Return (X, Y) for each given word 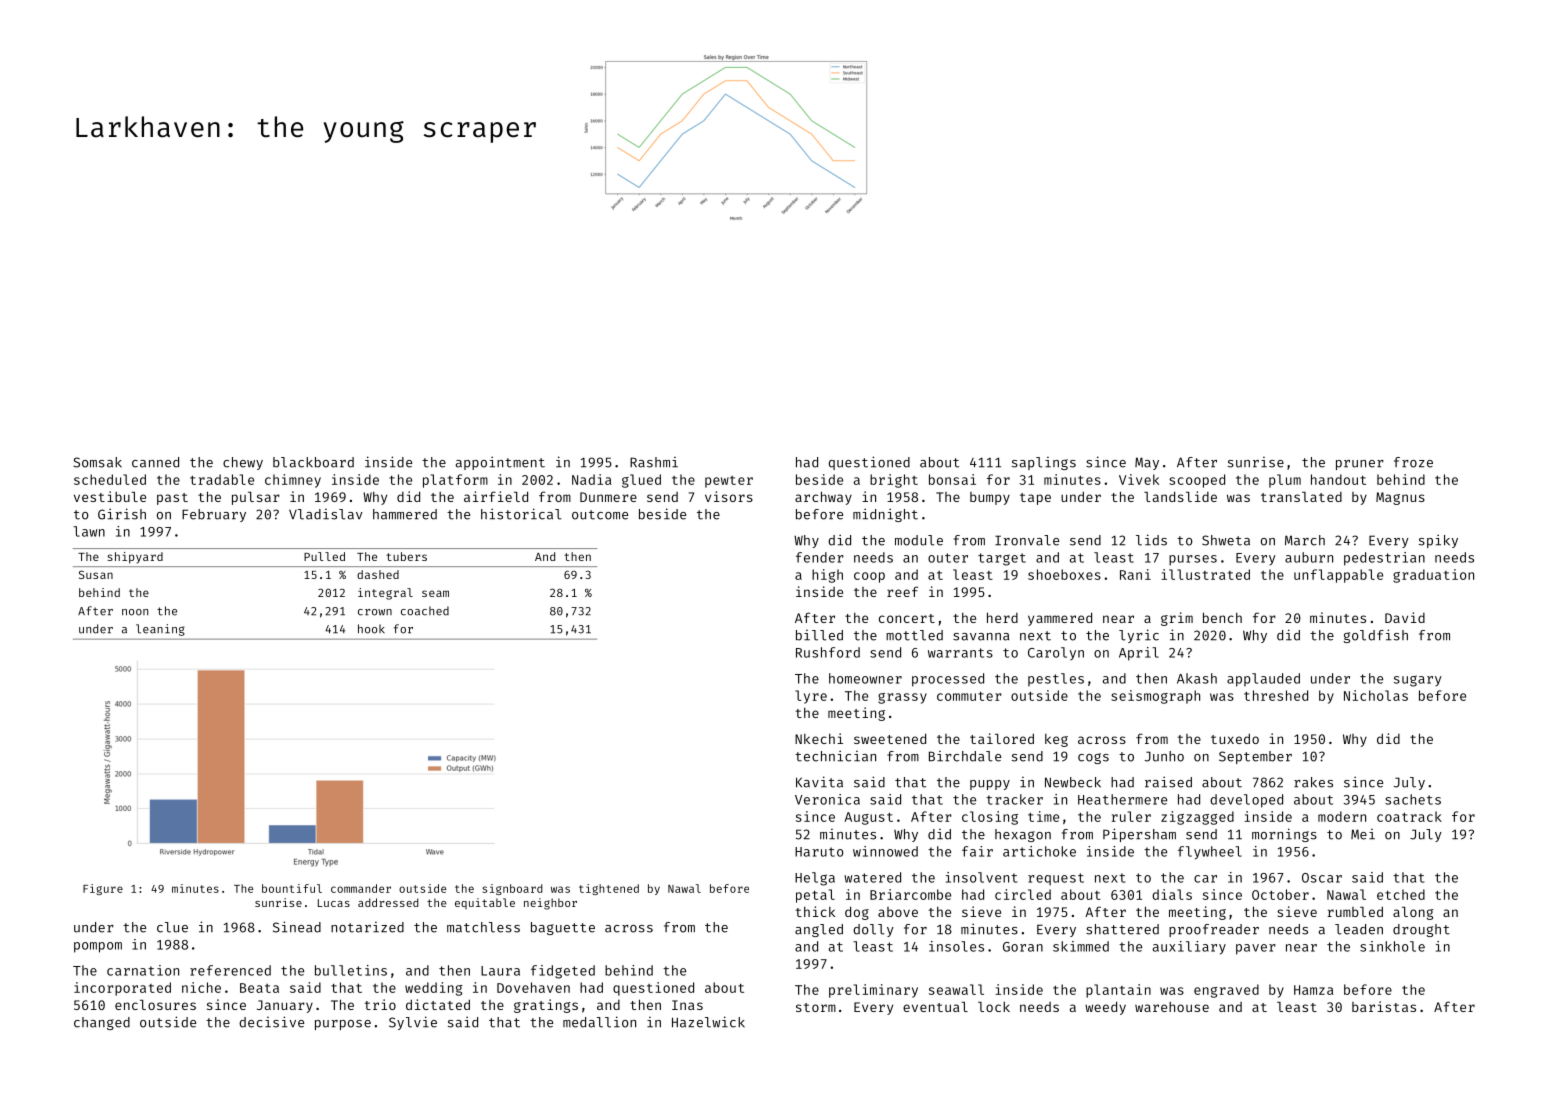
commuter (969, 696)
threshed (1276, 695)
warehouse (1172, 1007)
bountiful (292, 888)
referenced (230, 970)
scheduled (110, 479)
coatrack (1409, 816)
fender (820, 557)
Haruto (819, 852)
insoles (956, 946)
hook (371, 629)
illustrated (1206, 574)
